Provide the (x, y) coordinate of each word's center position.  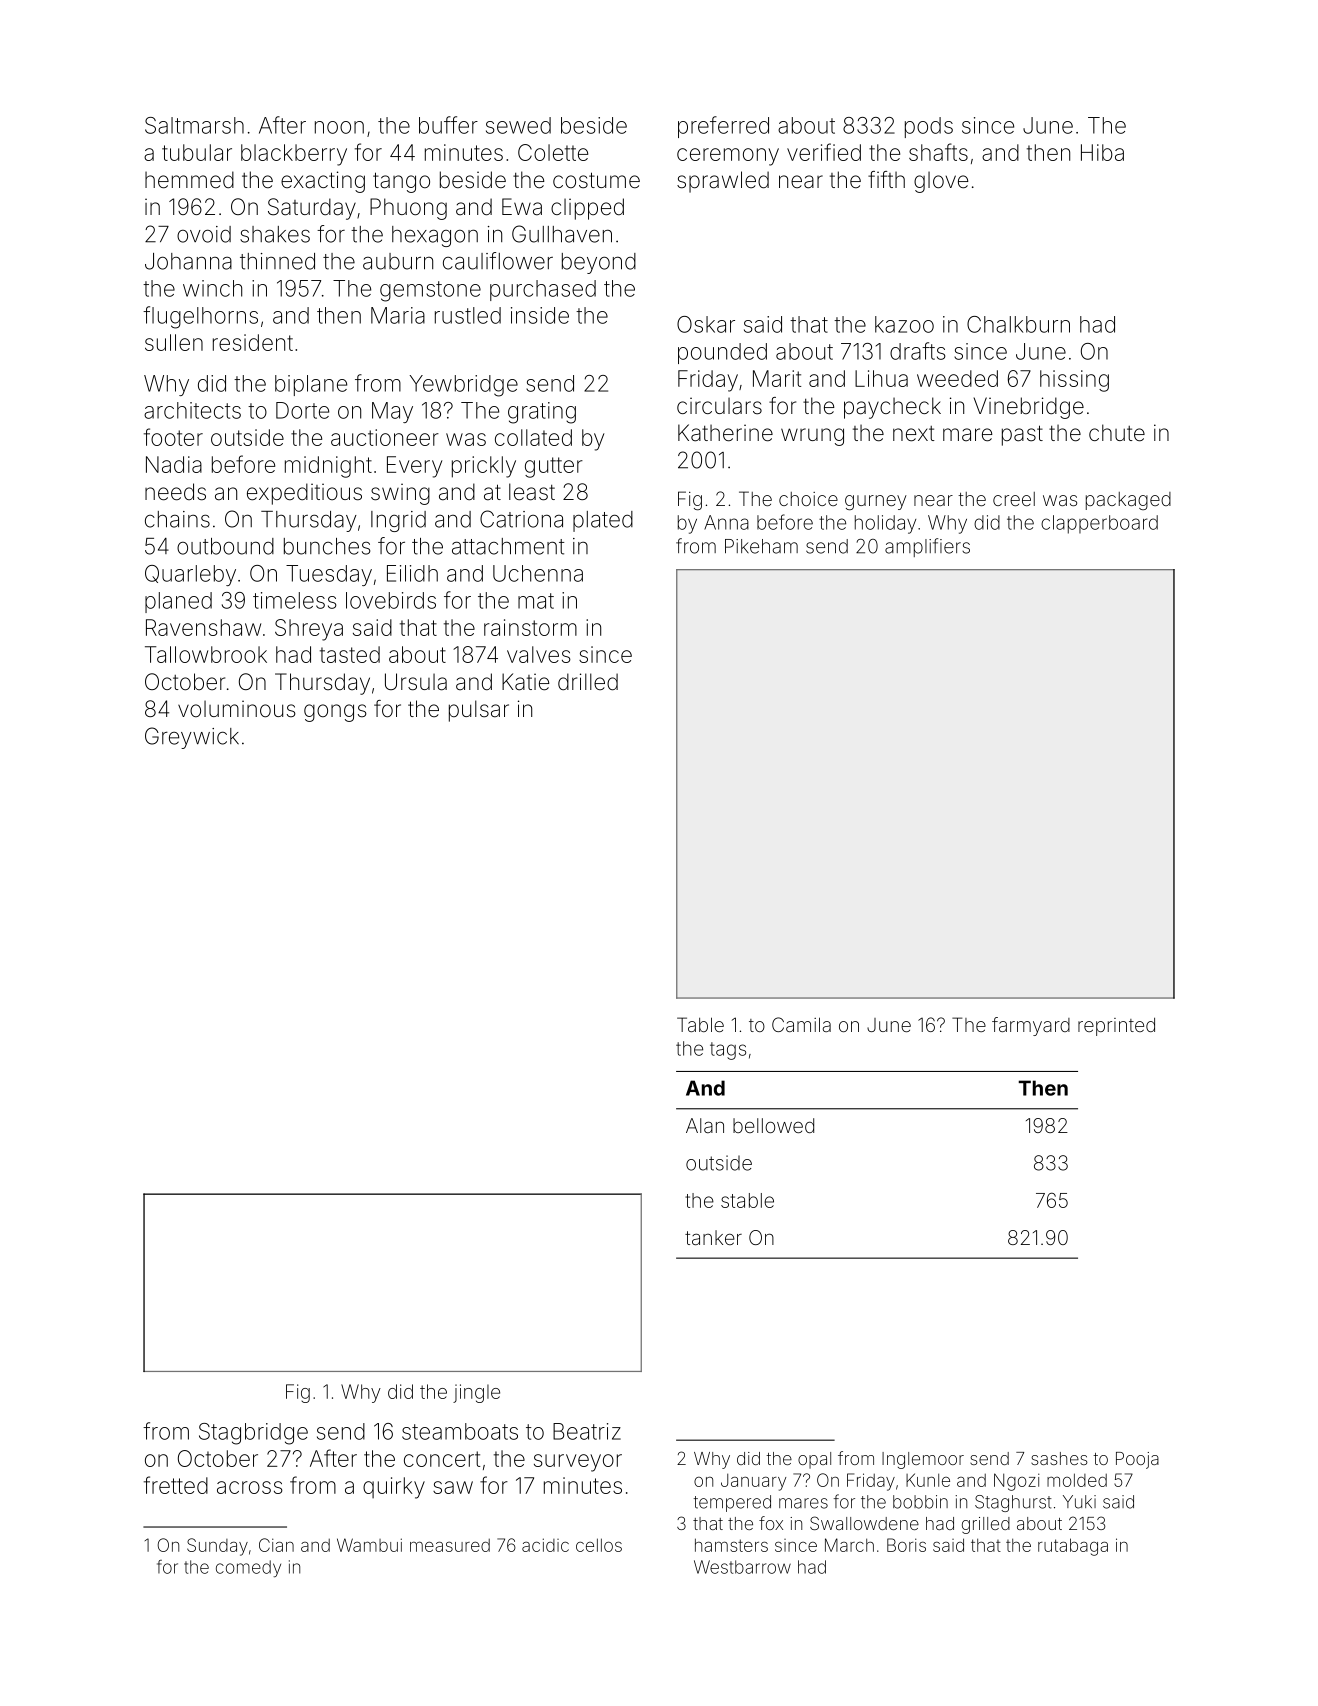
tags (728, 1051)
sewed (518, 125)
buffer (448, 125)
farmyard (1031, 1026)
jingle (476, 1393)
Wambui (369, 1545)
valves (539, 654)
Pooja (1137, 1460)
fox (771, 1523)
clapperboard (1099, 524)
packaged (1128, 501)
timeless (295, 600)
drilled (588, 682)
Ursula (416, 682)
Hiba (1102, 152)
